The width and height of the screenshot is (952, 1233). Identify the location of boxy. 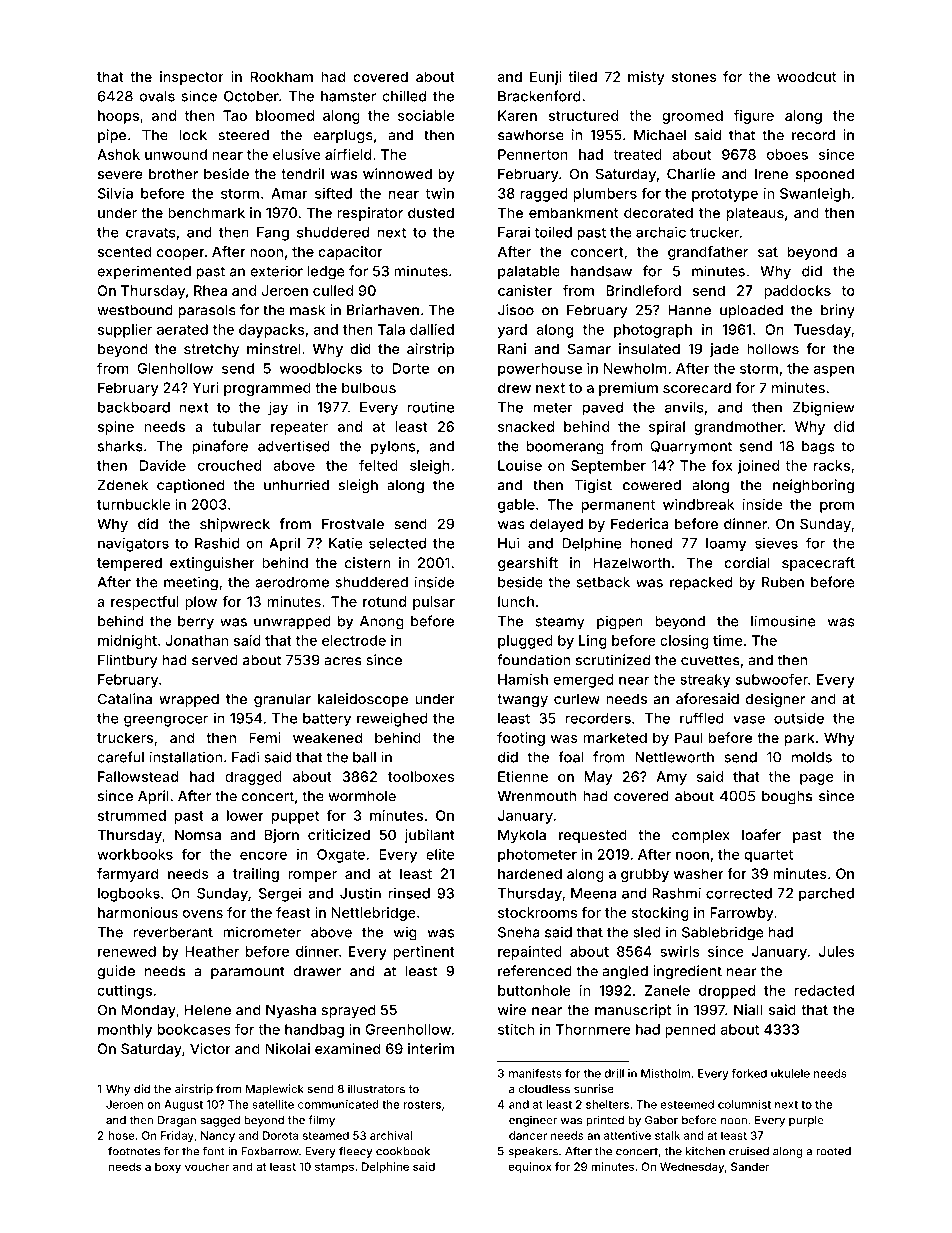
(168, 1168).
